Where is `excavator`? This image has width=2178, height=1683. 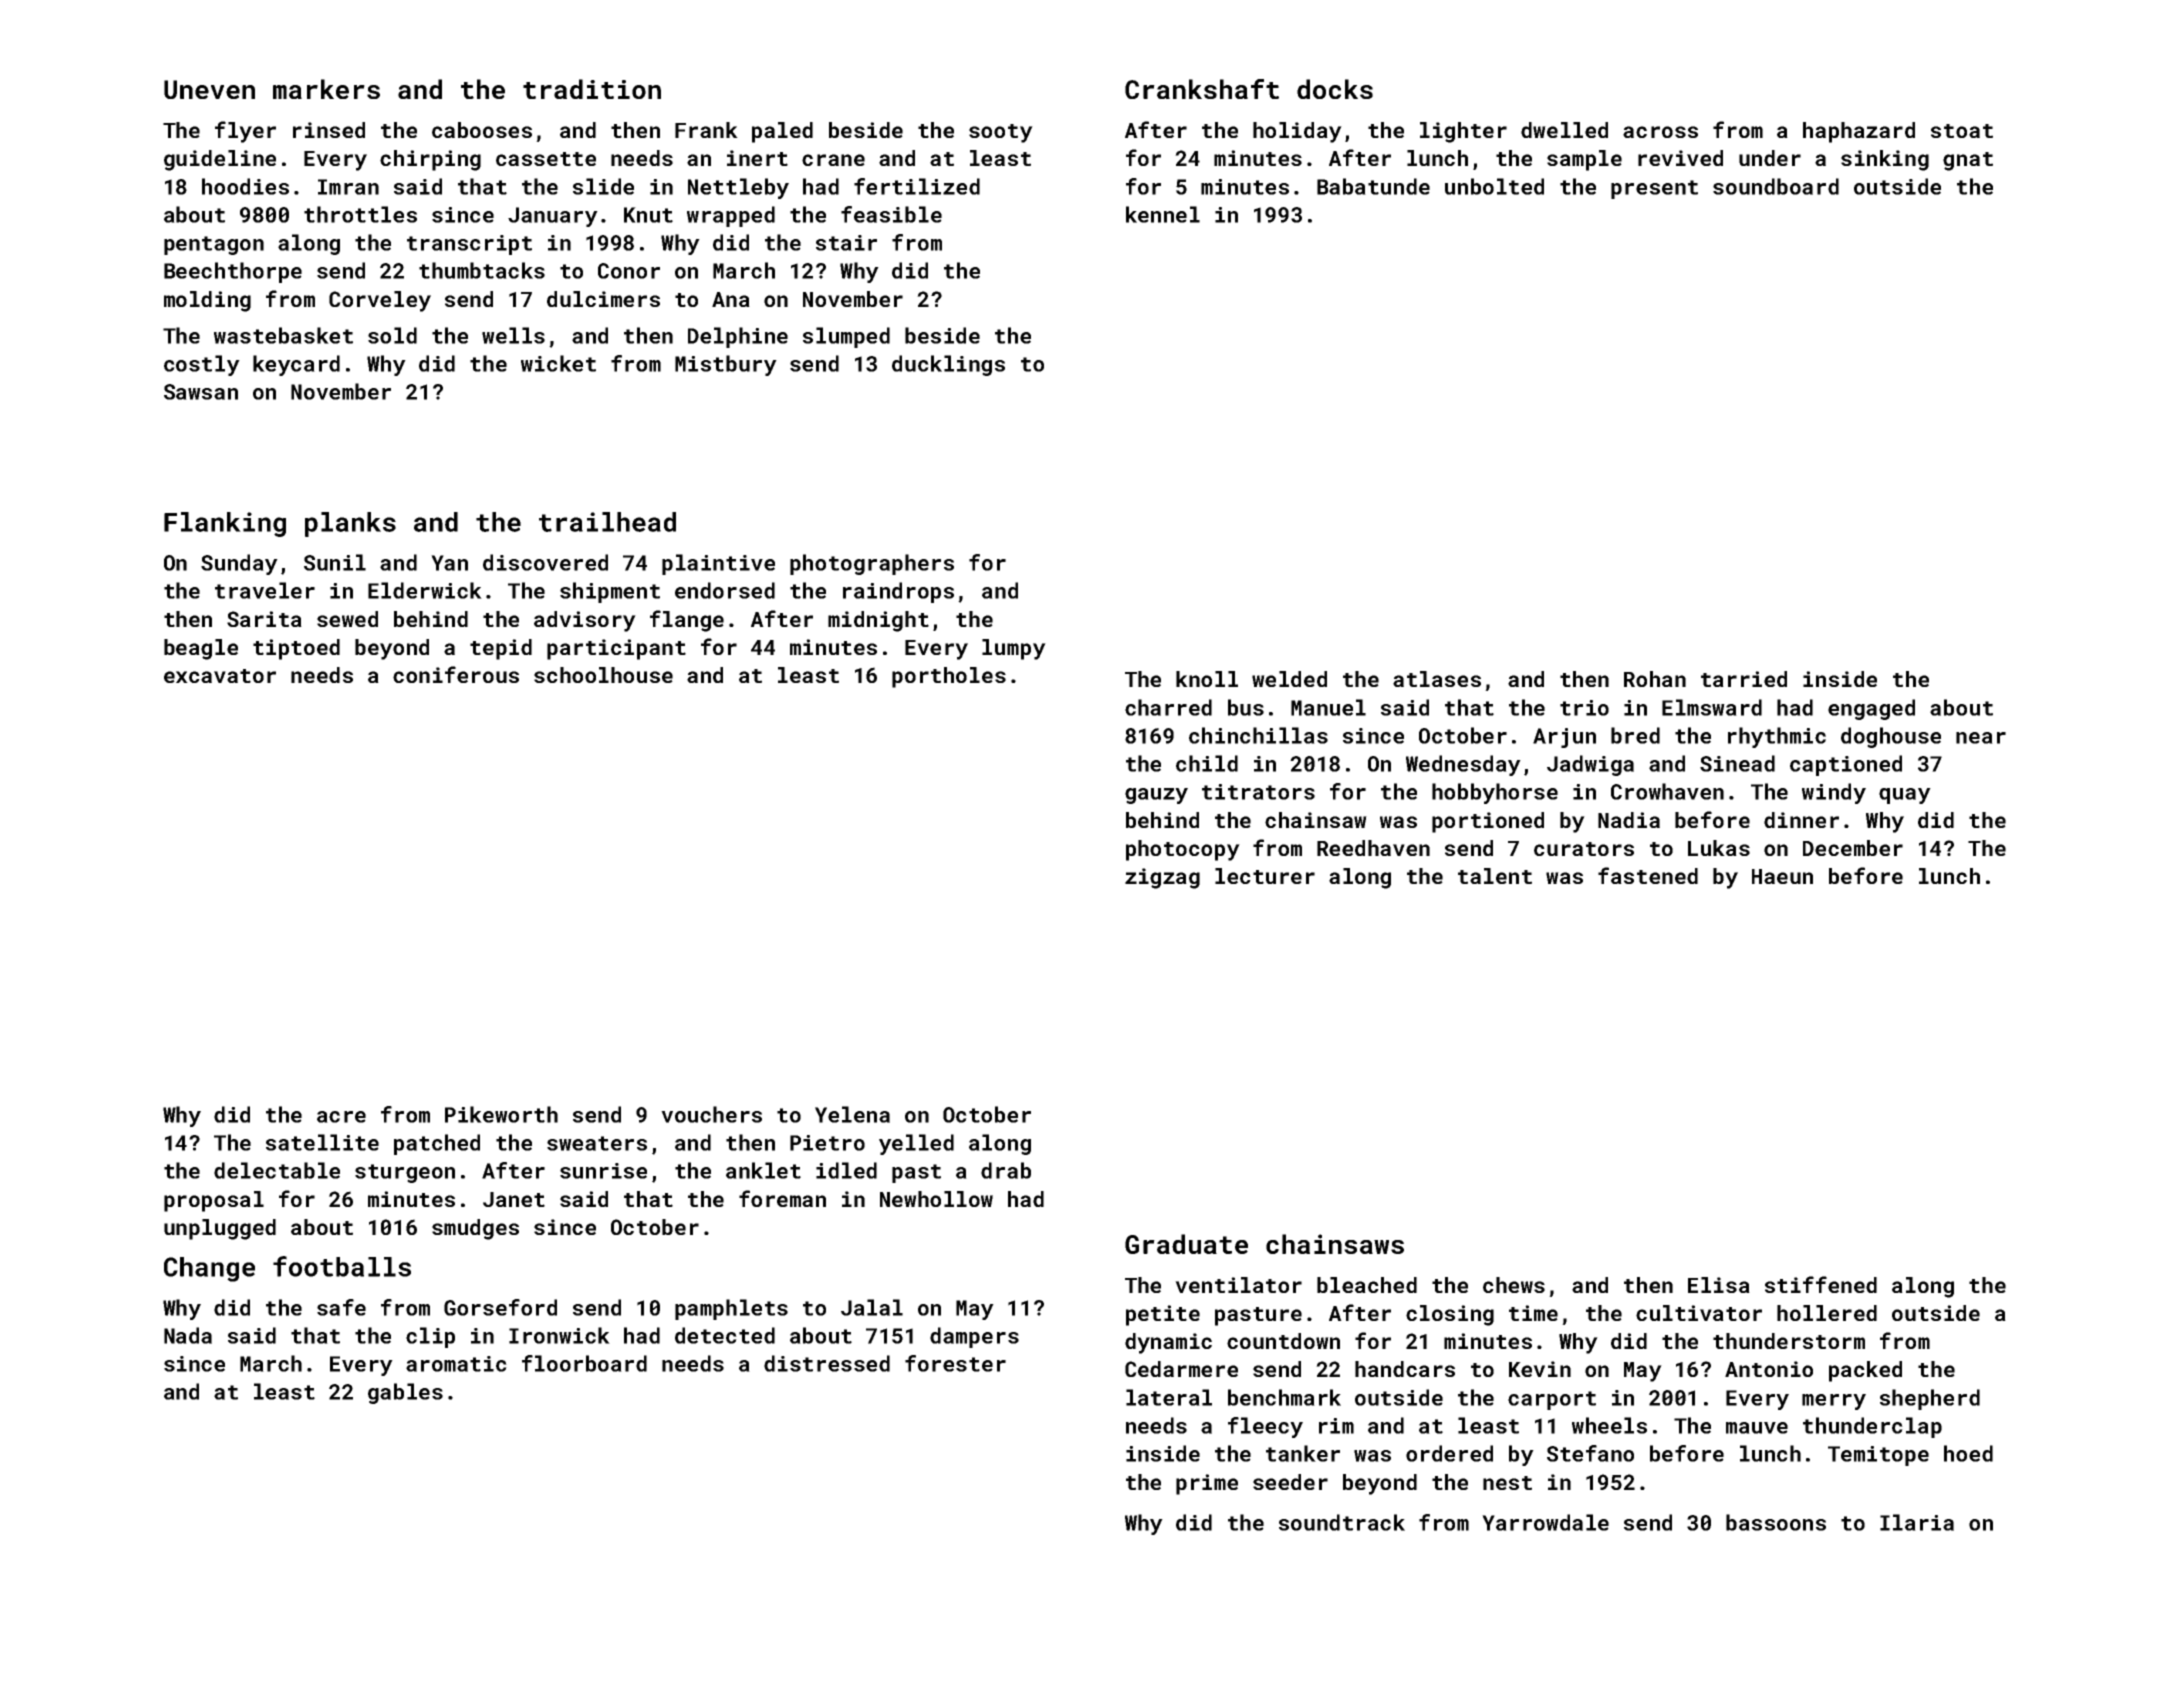 excavator is located at coordinates (220, 676).
